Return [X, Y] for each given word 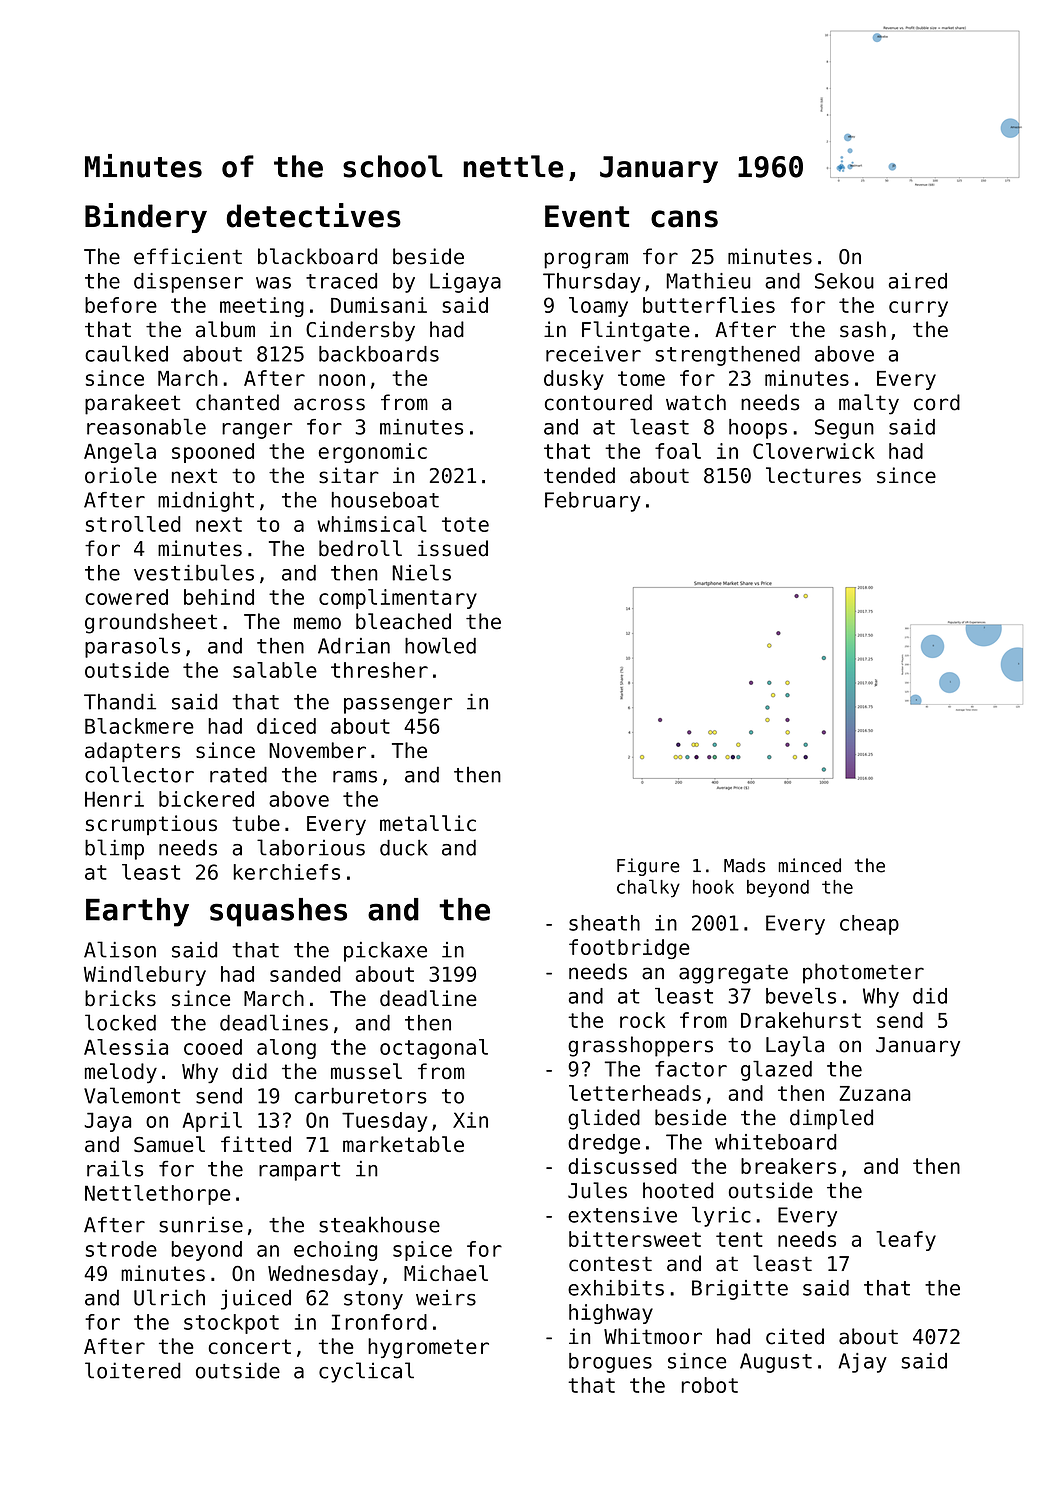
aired [918, 281]
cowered [126, 597]
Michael [446, 1273]
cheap [869, 925]
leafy [906, 1241]
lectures [813, 475]
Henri [114, 799]
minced [809, 865]
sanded [305, 974]
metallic [428, 823]
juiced [256, 1299]
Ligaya [465, 283]
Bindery [146, 218]
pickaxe [385, 952]
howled [440, 645]
